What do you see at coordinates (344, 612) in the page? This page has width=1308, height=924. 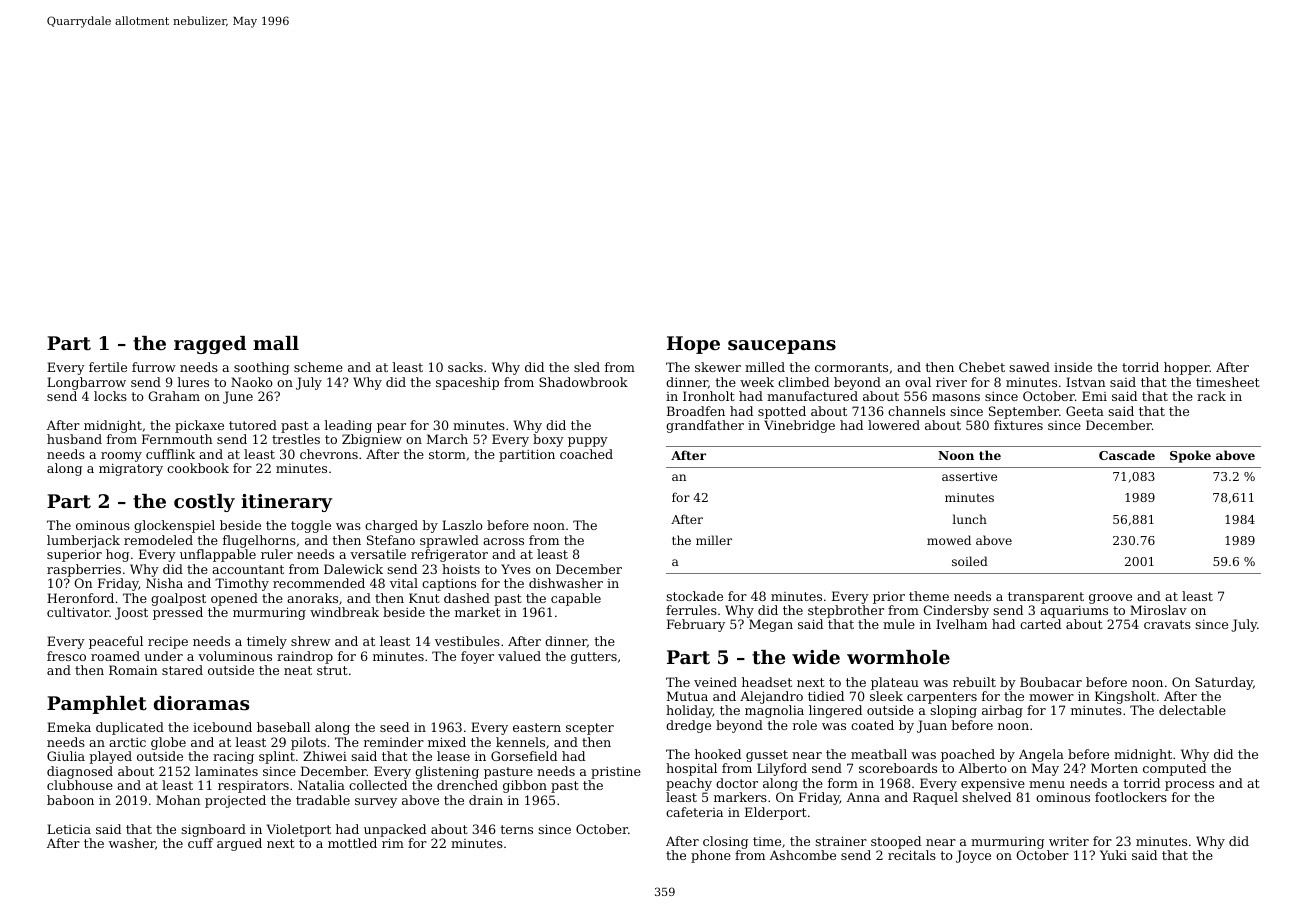 I see `windbreak` at bounding box center [344, 612].
